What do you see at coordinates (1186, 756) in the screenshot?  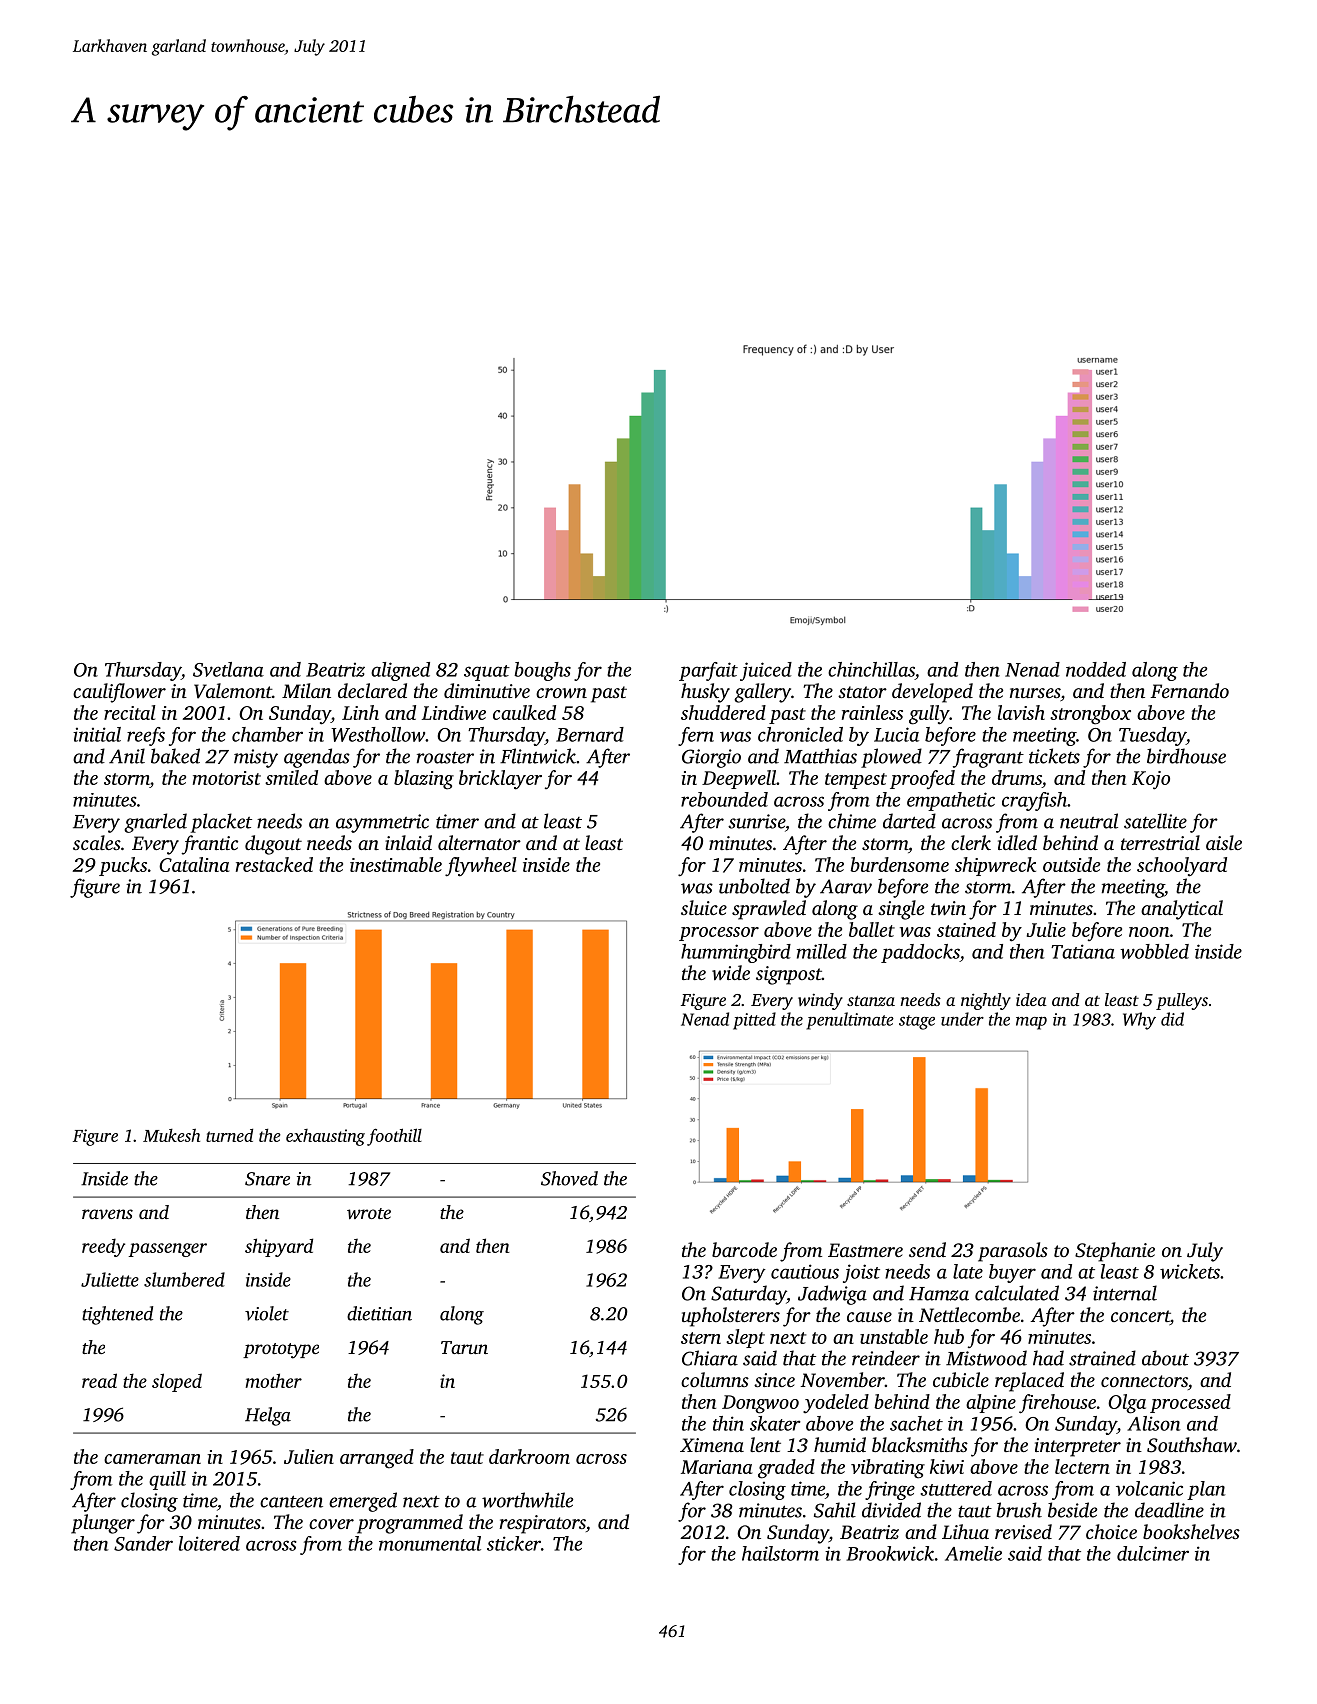 I see `birdhouse` at bounding box center [1186, 756].
